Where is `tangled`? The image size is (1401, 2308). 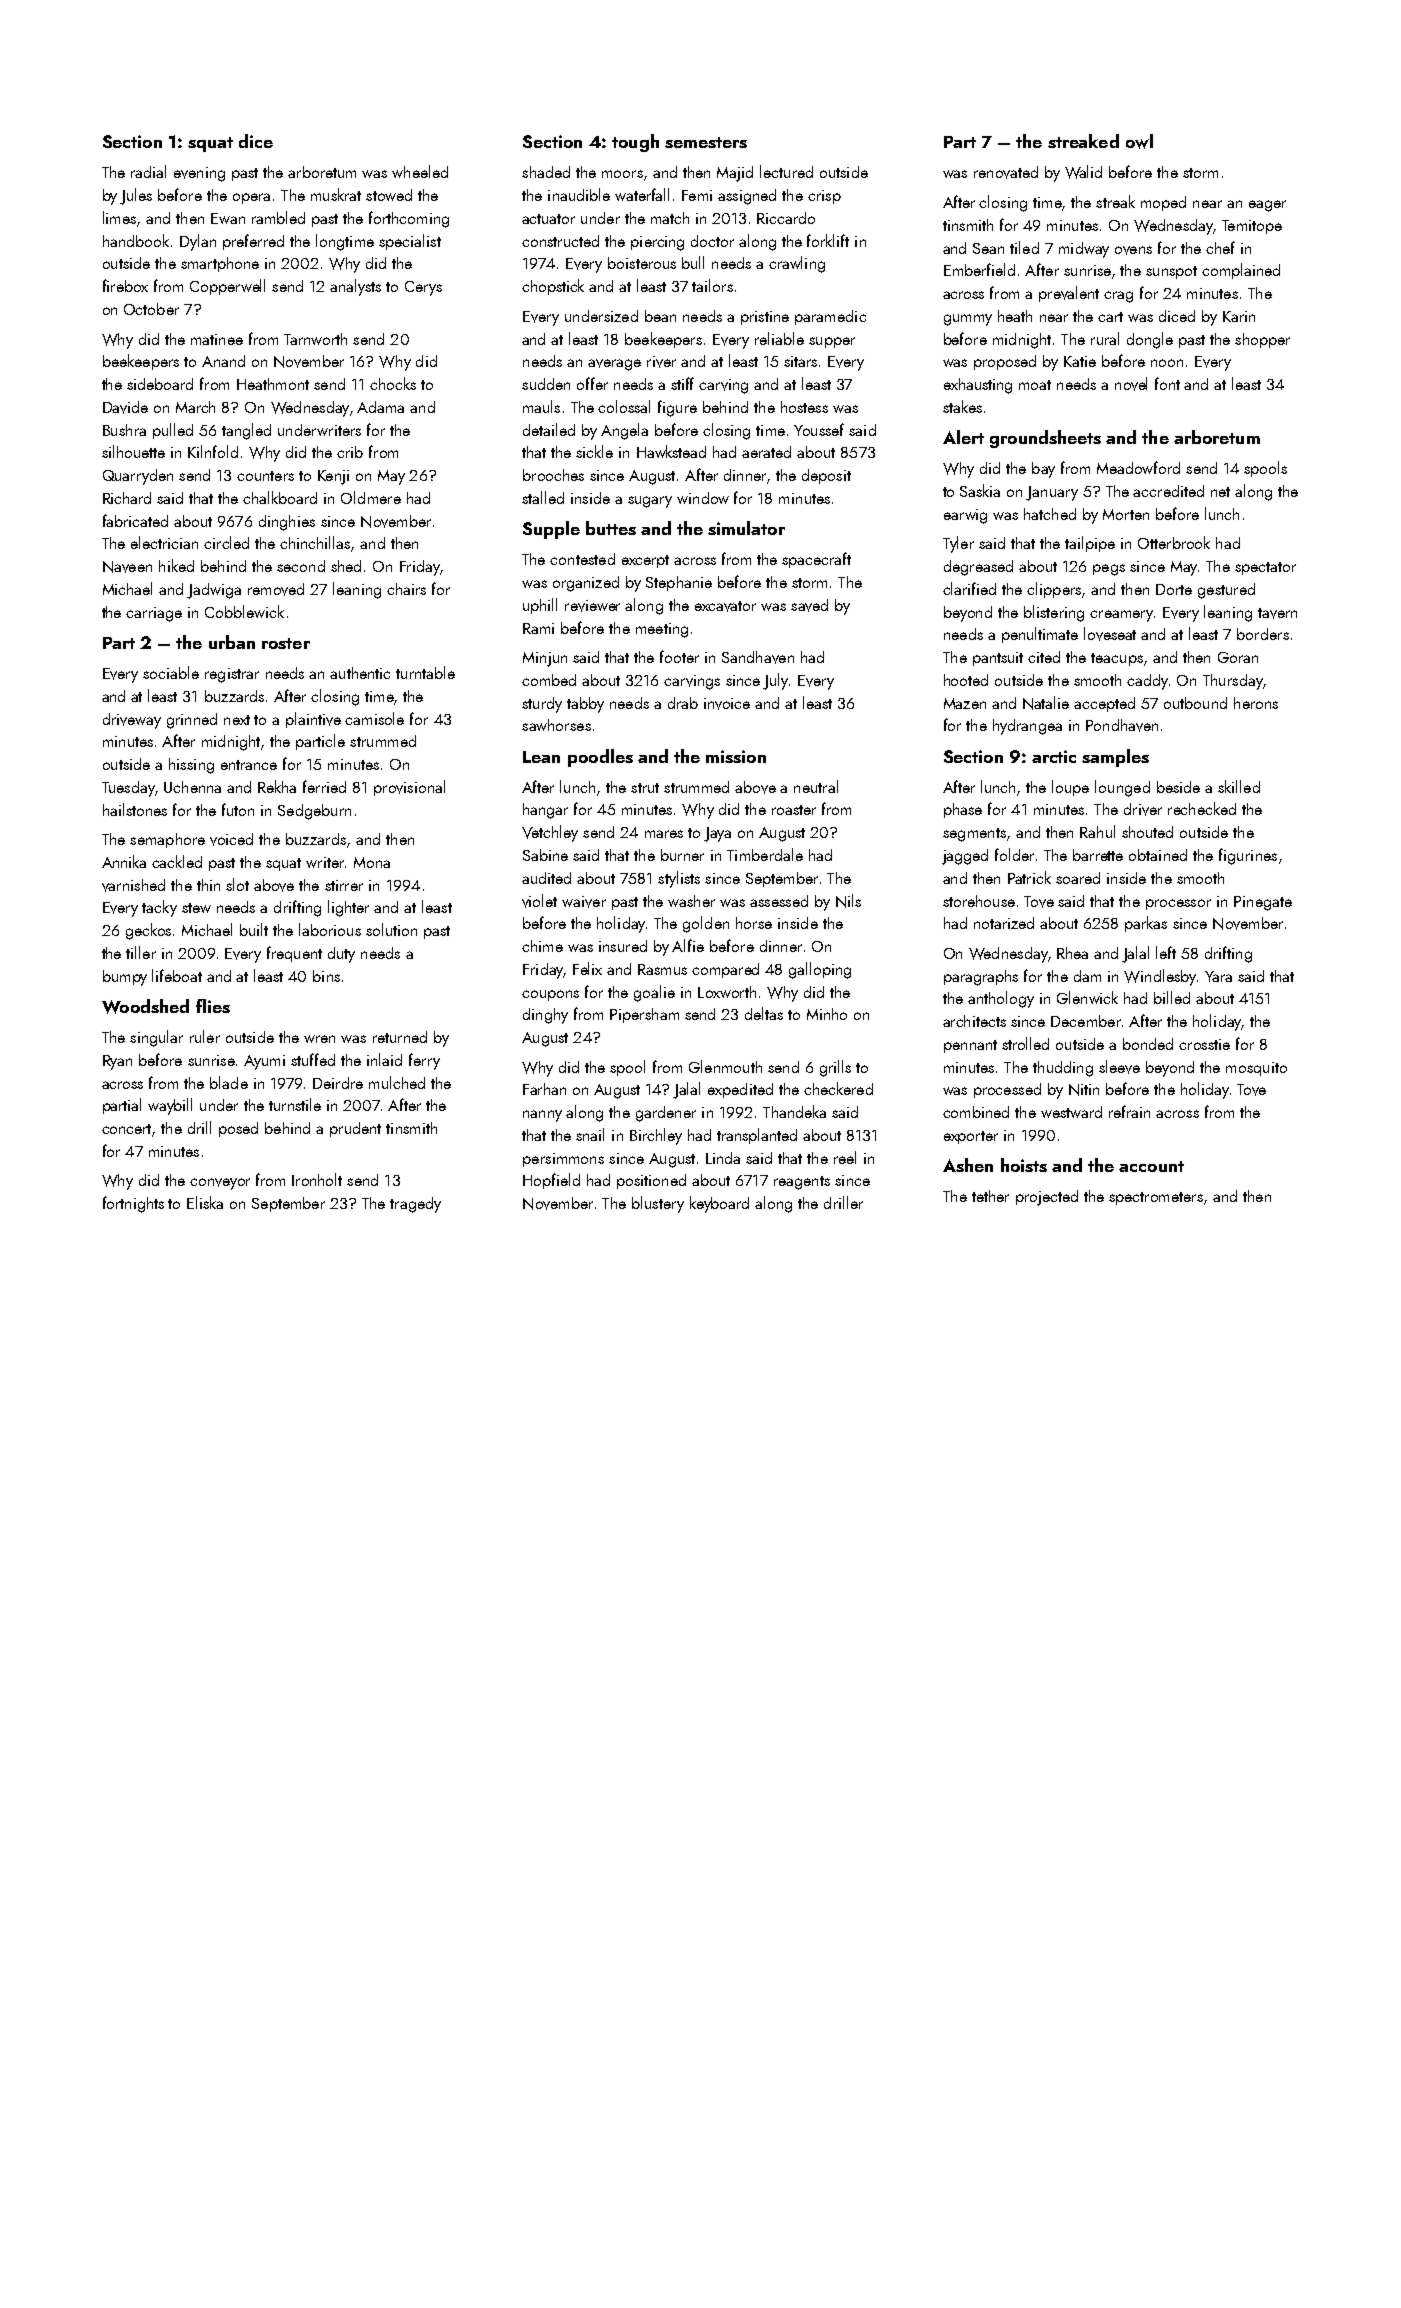 tangled is located at coordinates (246, 431).
